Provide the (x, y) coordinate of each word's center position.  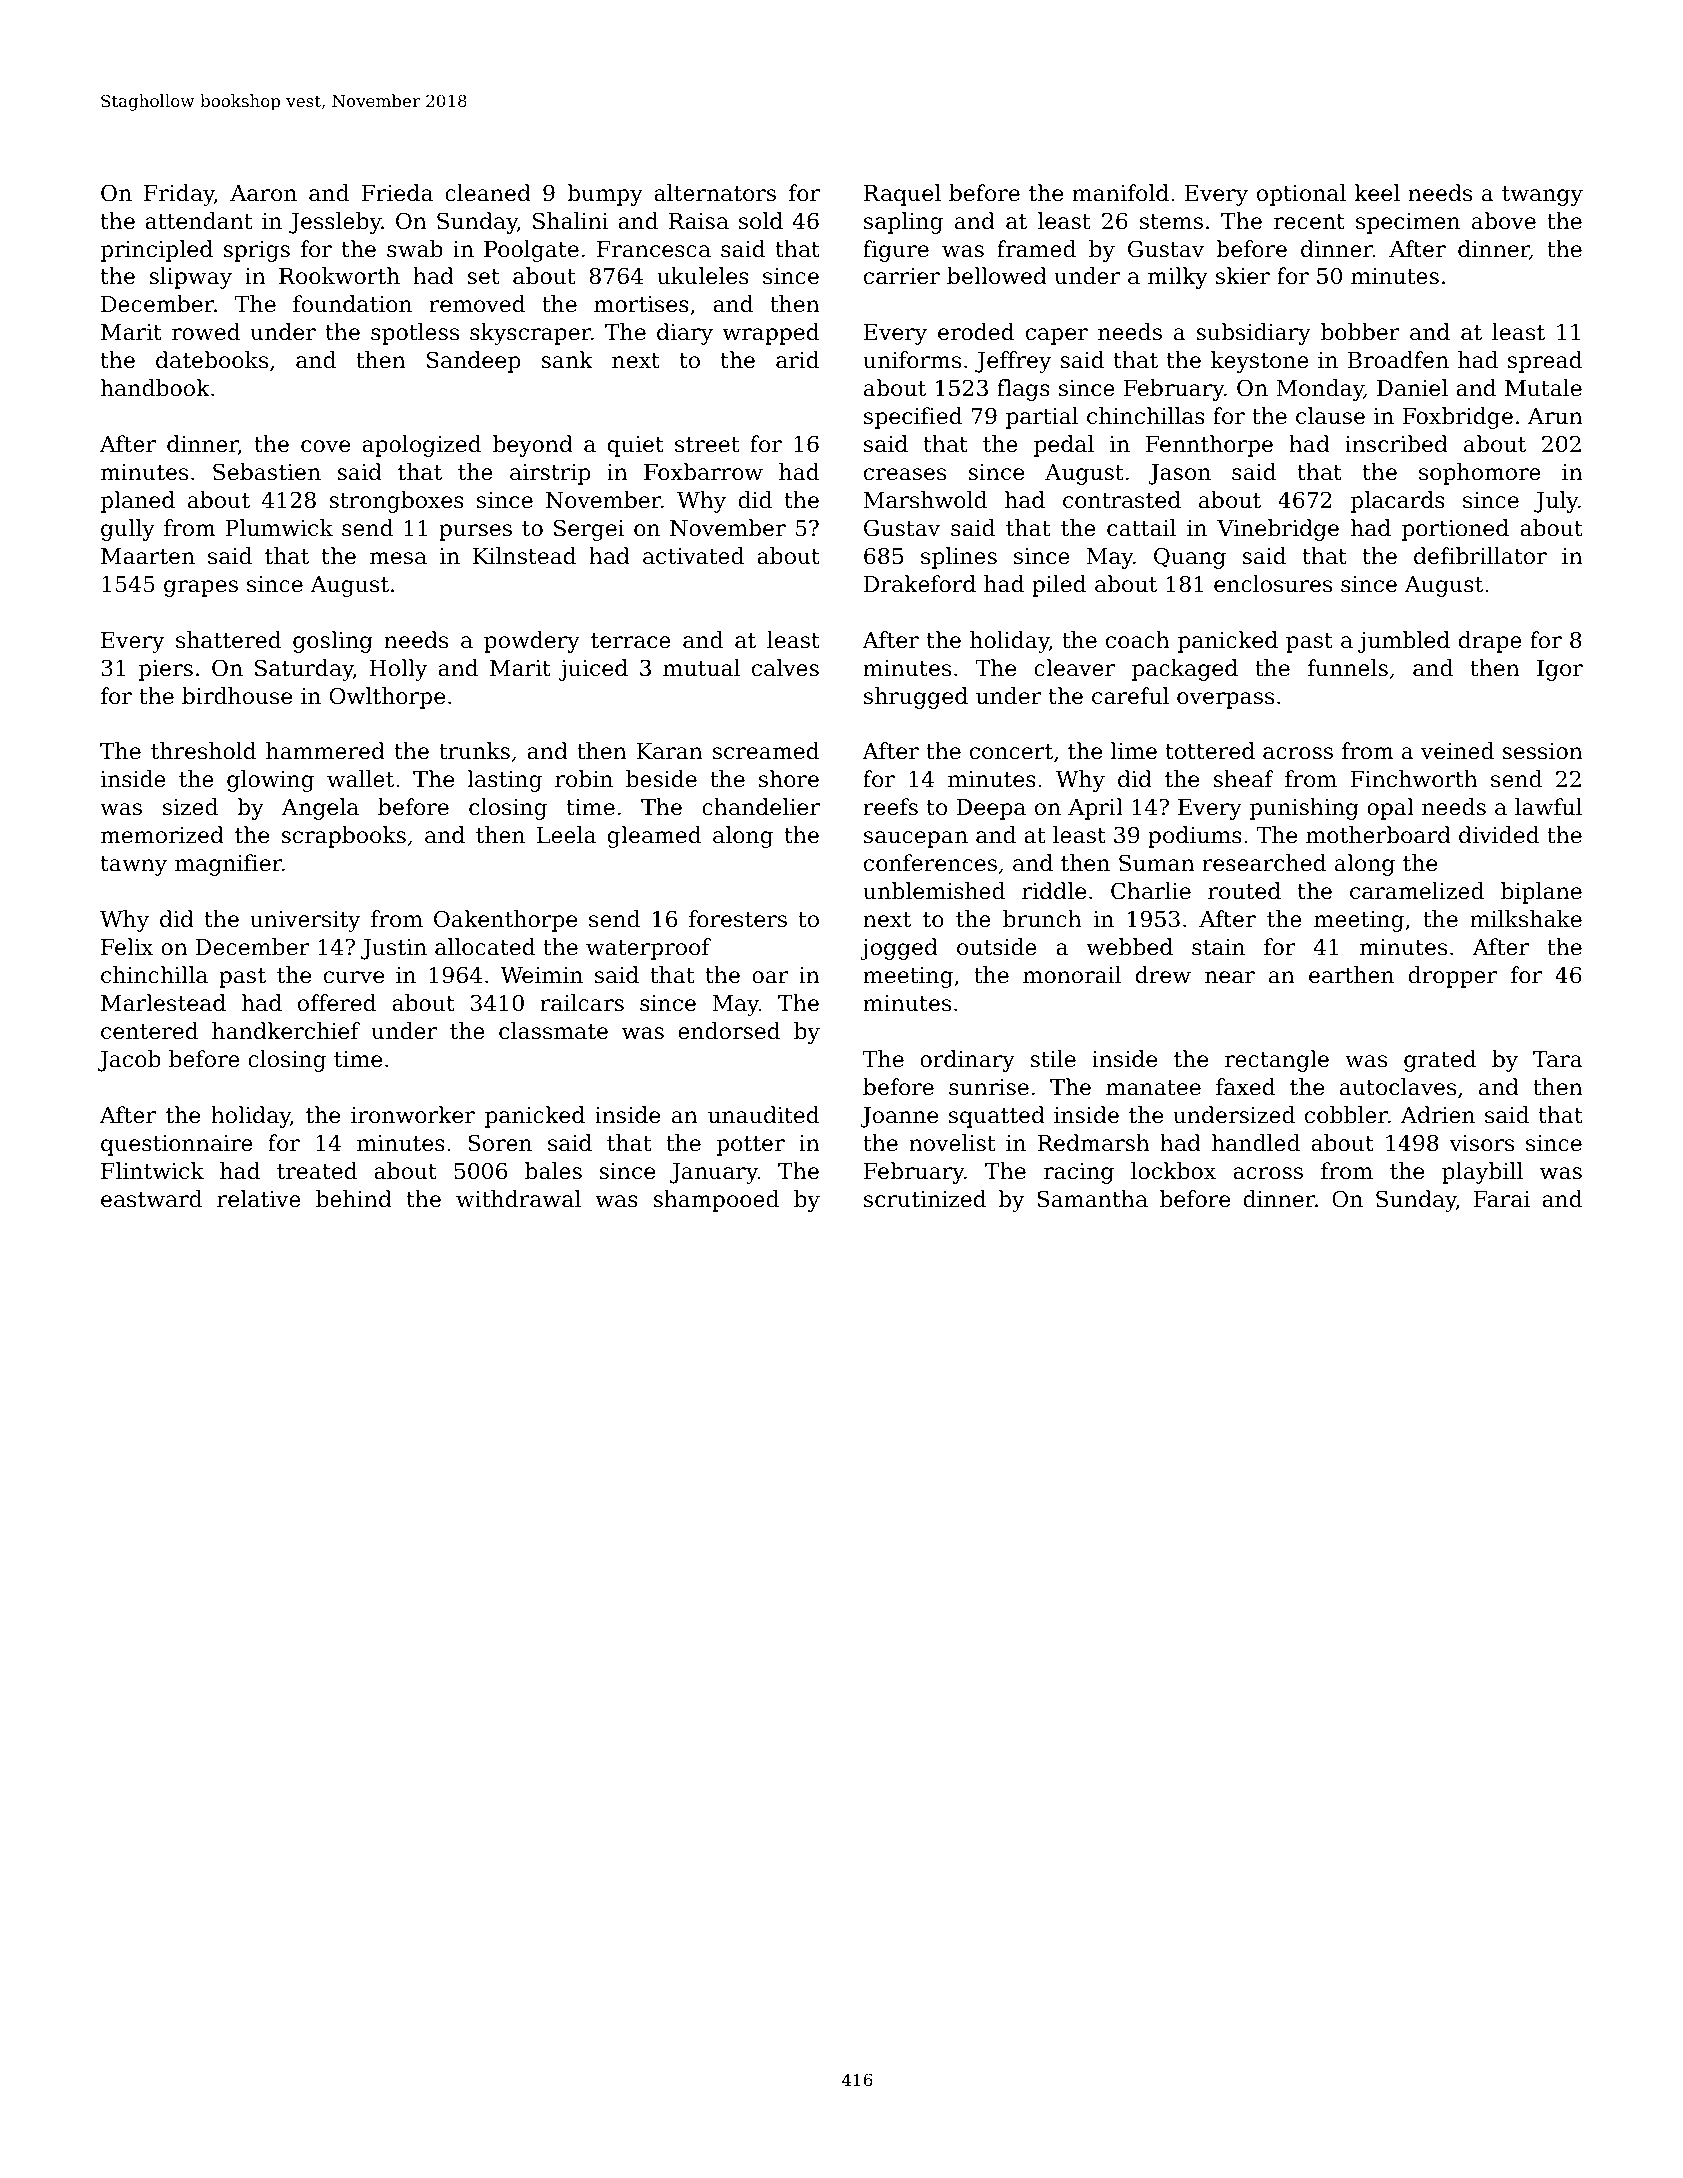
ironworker (413, 1115)
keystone (1260, 362)
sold (761, 221)
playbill (1482, 1173)
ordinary (967, 1061)
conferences (930, 863)
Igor (1560, 670)
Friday (179, 195)
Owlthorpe (387, 698)
